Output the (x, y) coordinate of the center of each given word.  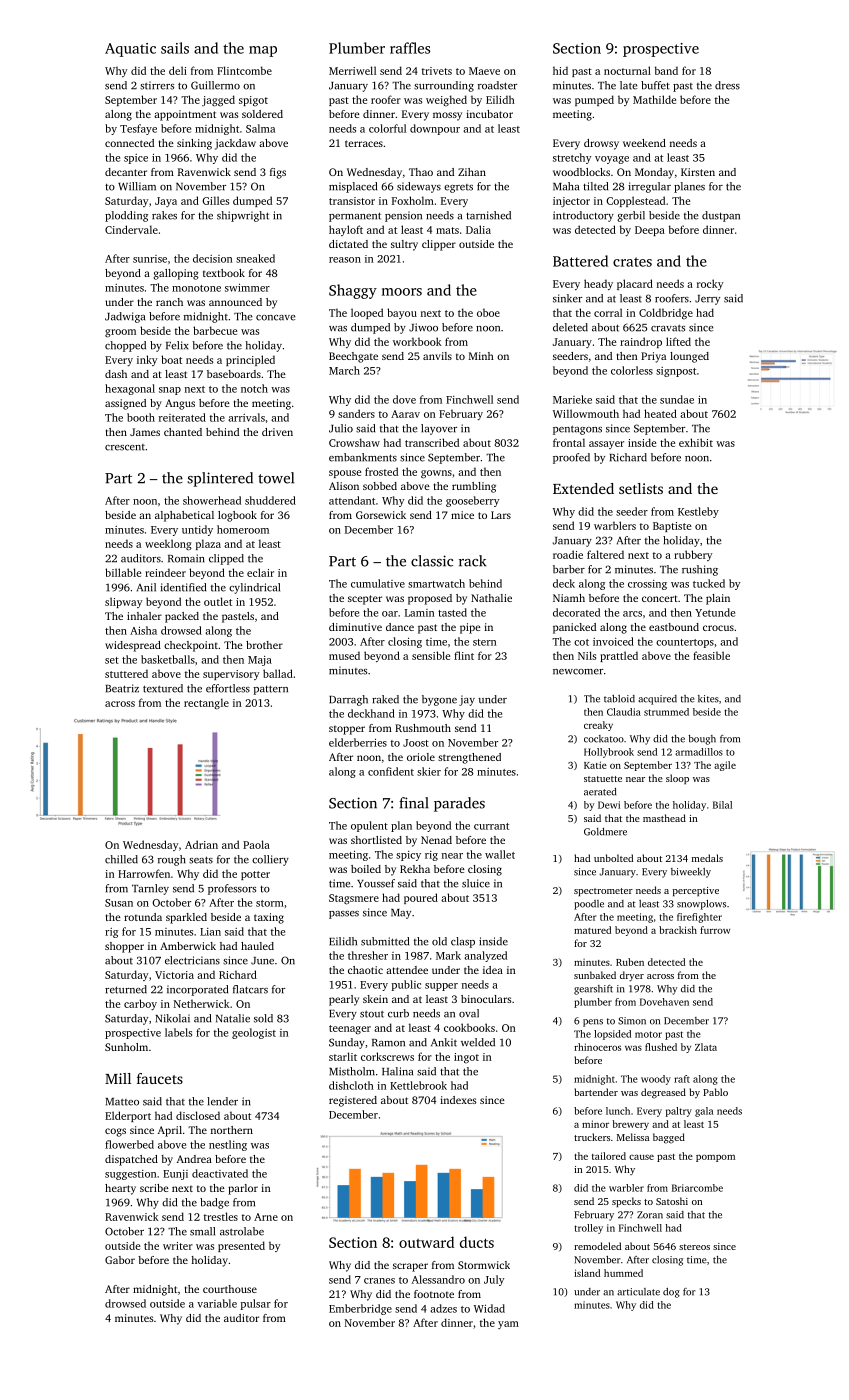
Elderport (128, 1116)
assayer (606, 445)
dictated (348, 244)
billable (123, 572)
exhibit (696, 442)
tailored (609, 1156)
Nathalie (491, 598)
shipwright (243, 216)
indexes (458, 1100)
